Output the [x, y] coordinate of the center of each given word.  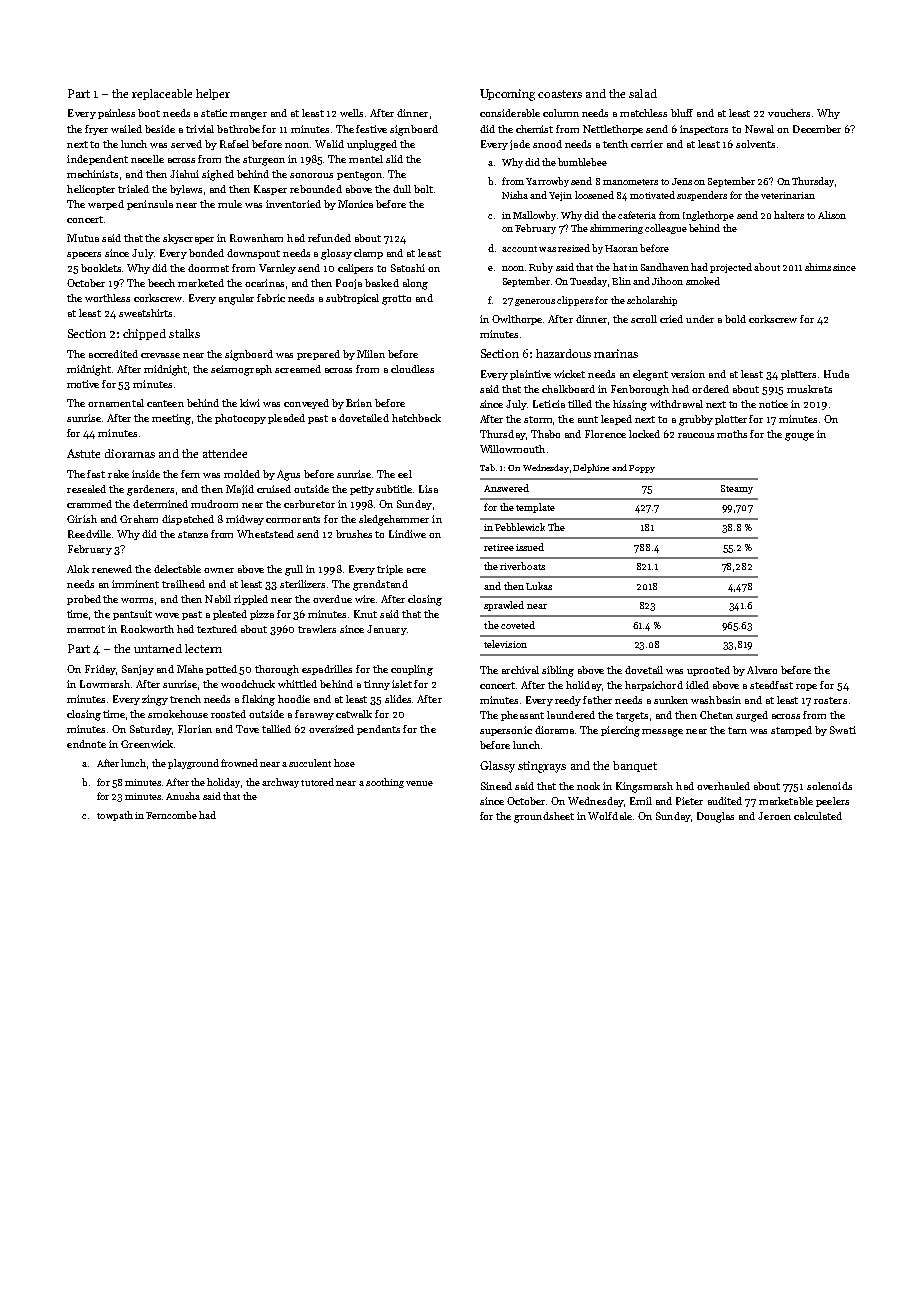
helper [213, 94]
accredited [113, 354]
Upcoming [507, 95]
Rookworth [147, 629]
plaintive [530, 375]
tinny [377, 685]
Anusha [183, 796]
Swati [843, 730]
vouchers [789, 113]
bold [735, 319]
